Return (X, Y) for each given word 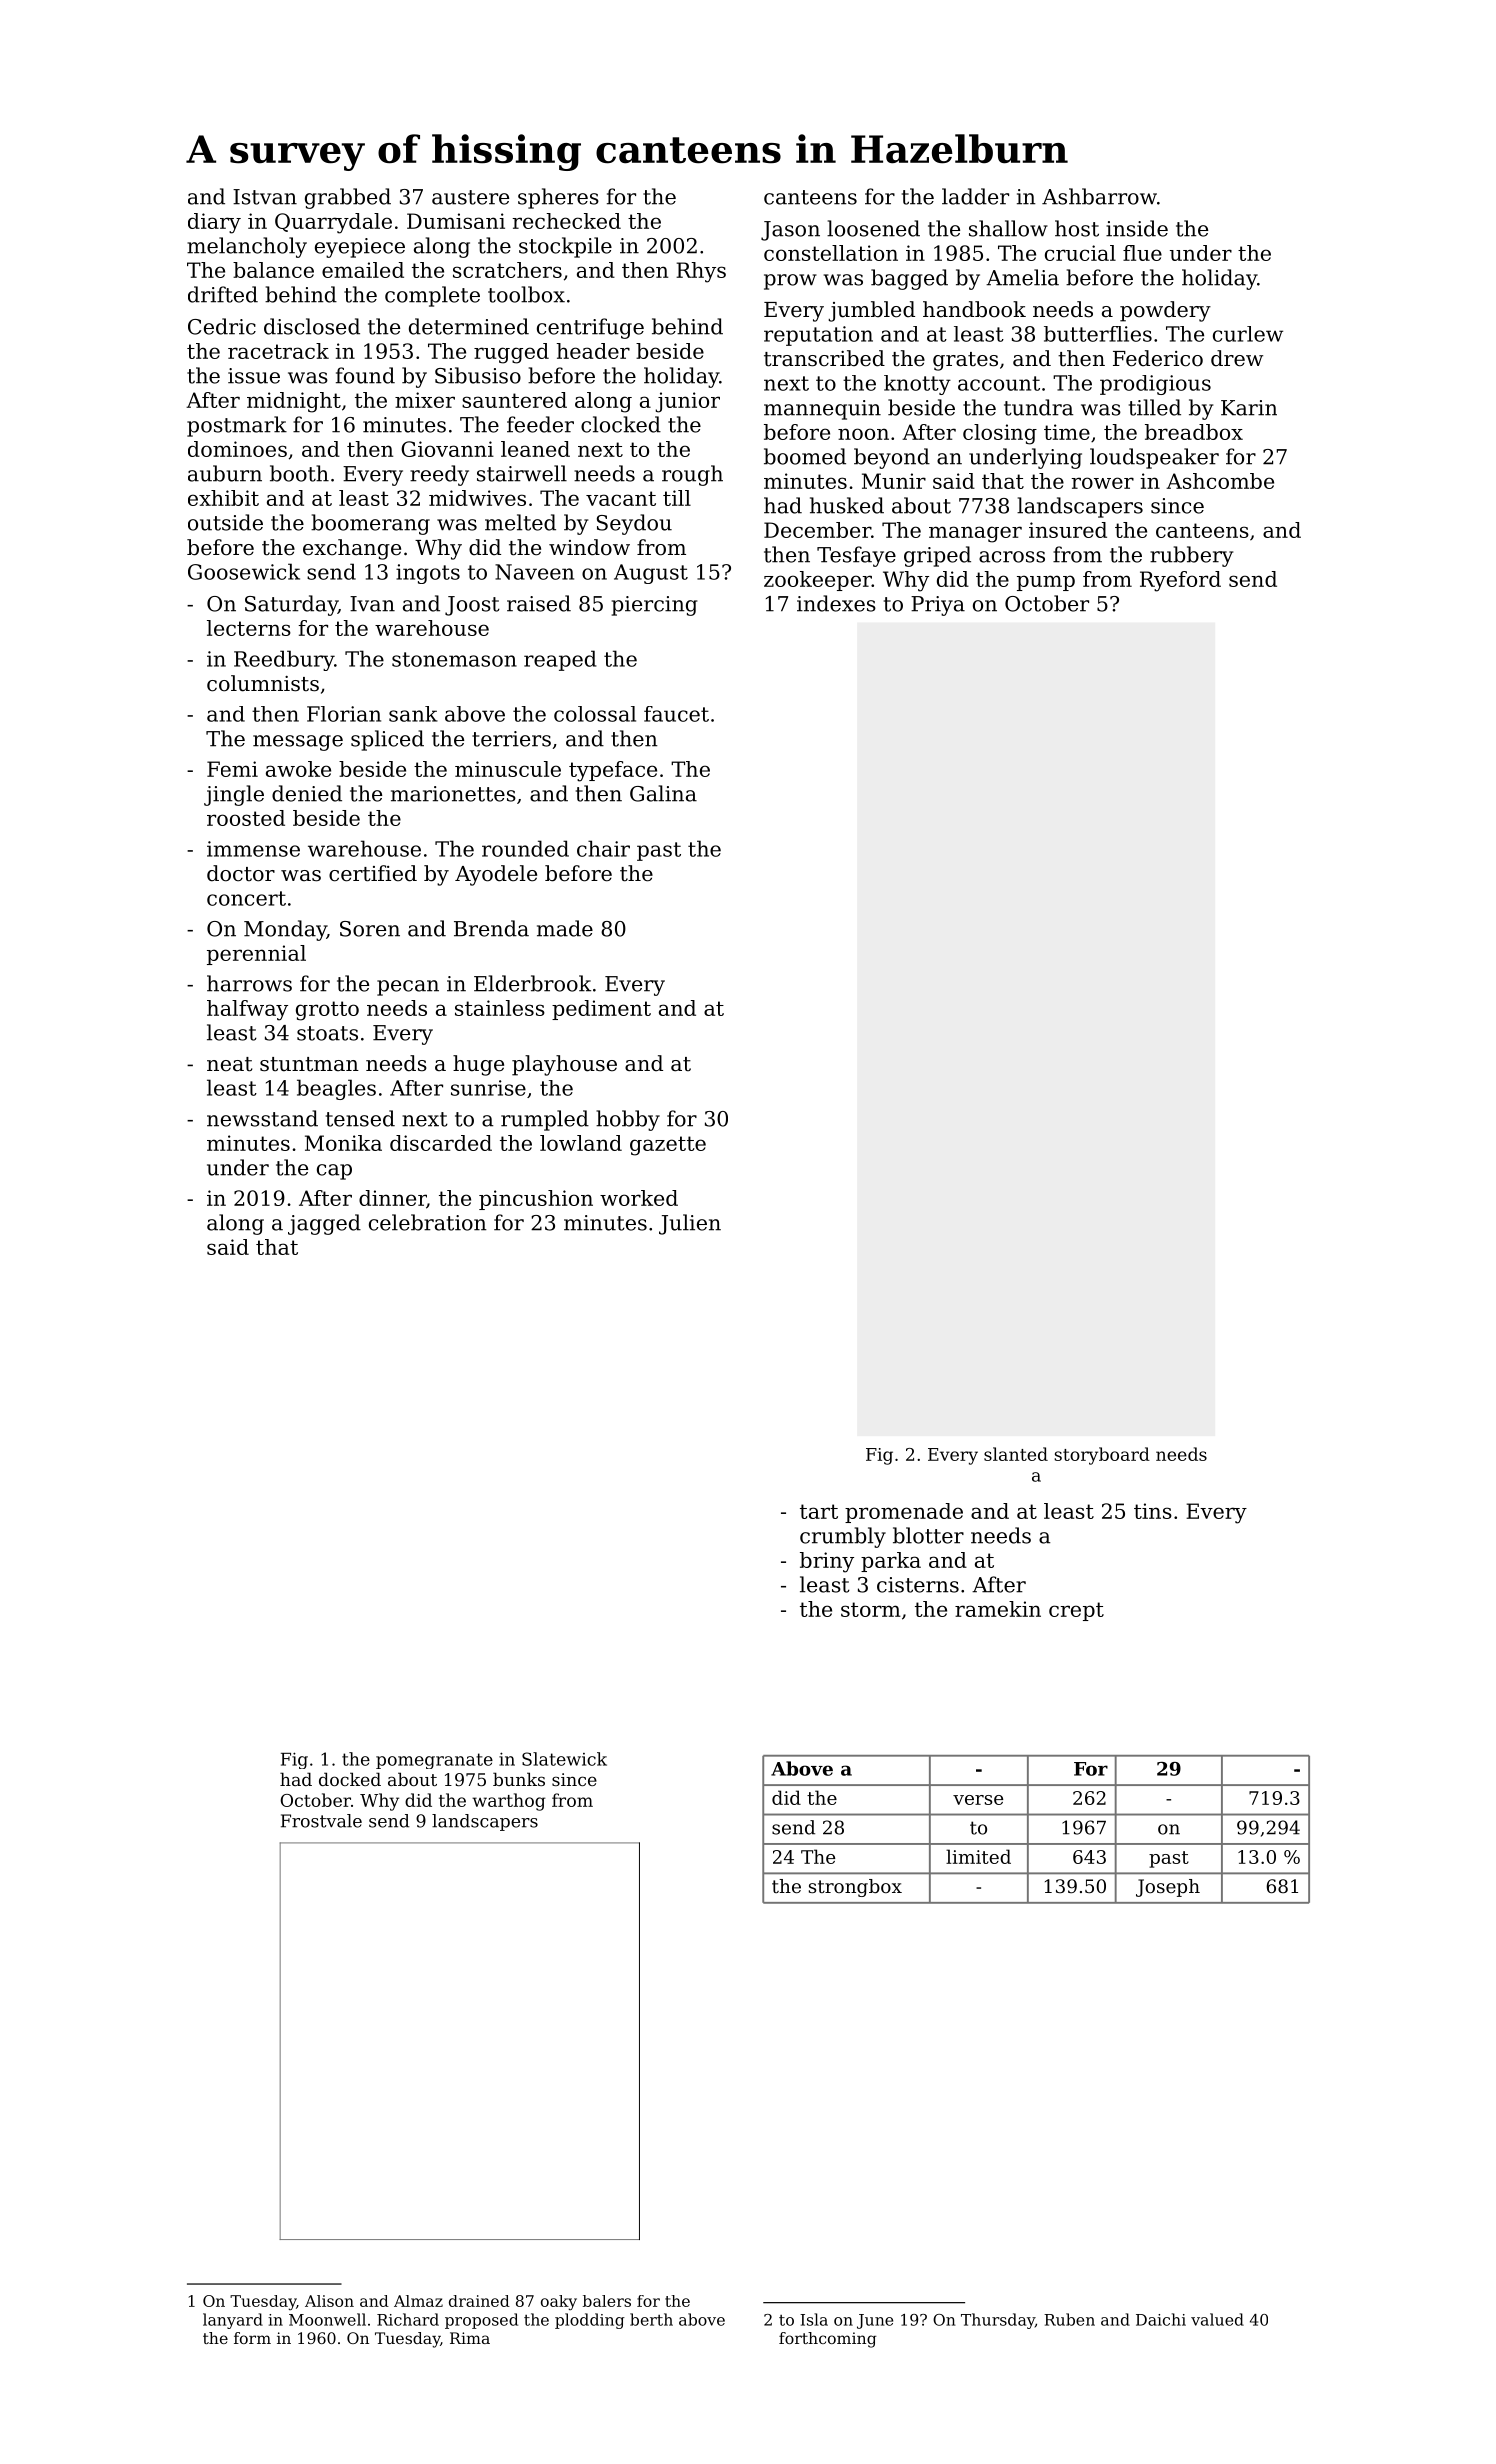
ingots (428, 574)
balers (607, 2301)
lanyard (233, 2321)
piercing (654, 606)
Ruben (1069, 2319)
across (1012, 557)
